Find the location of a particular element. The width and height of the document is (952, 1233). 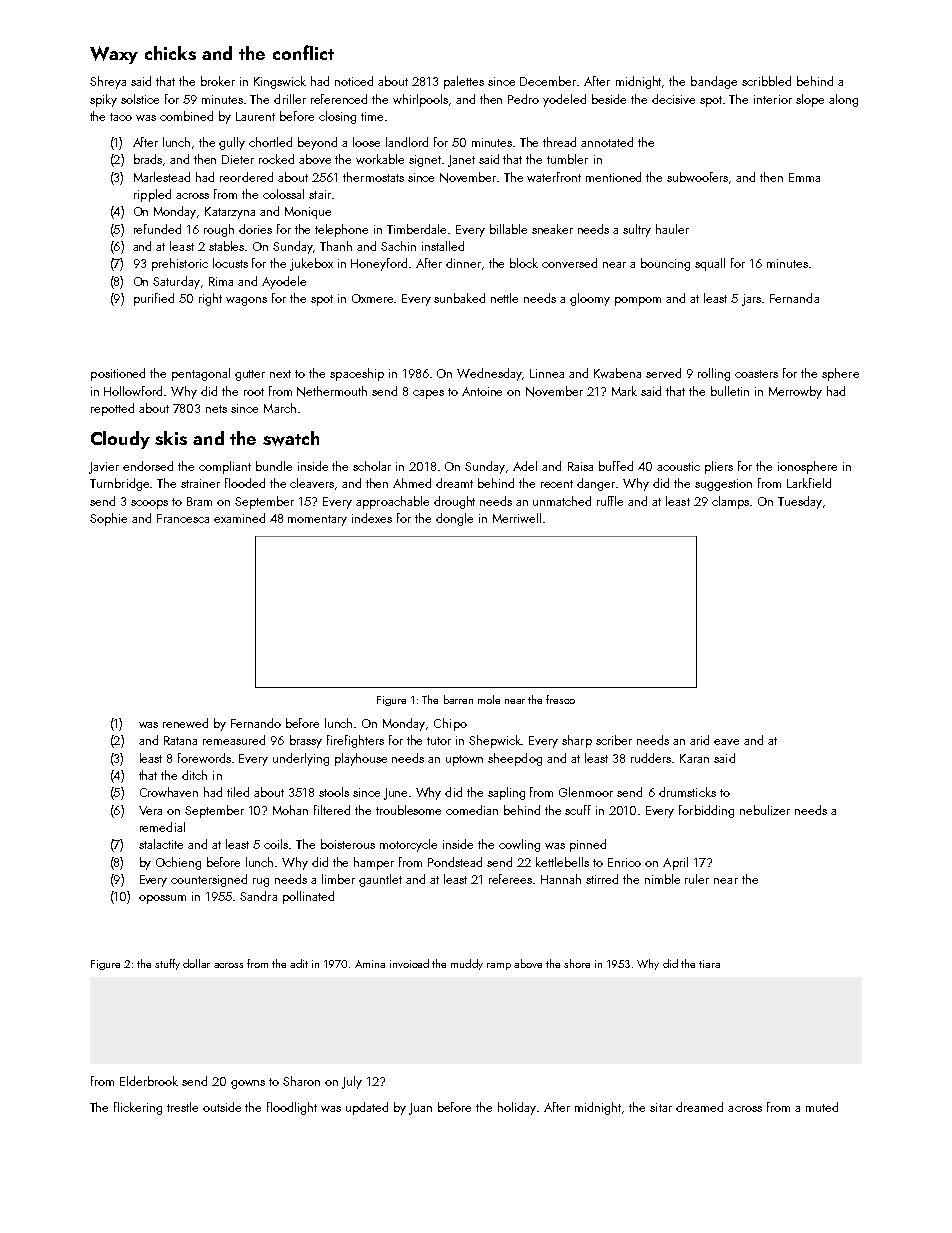

cowling is located at coordinates (519, 845).
